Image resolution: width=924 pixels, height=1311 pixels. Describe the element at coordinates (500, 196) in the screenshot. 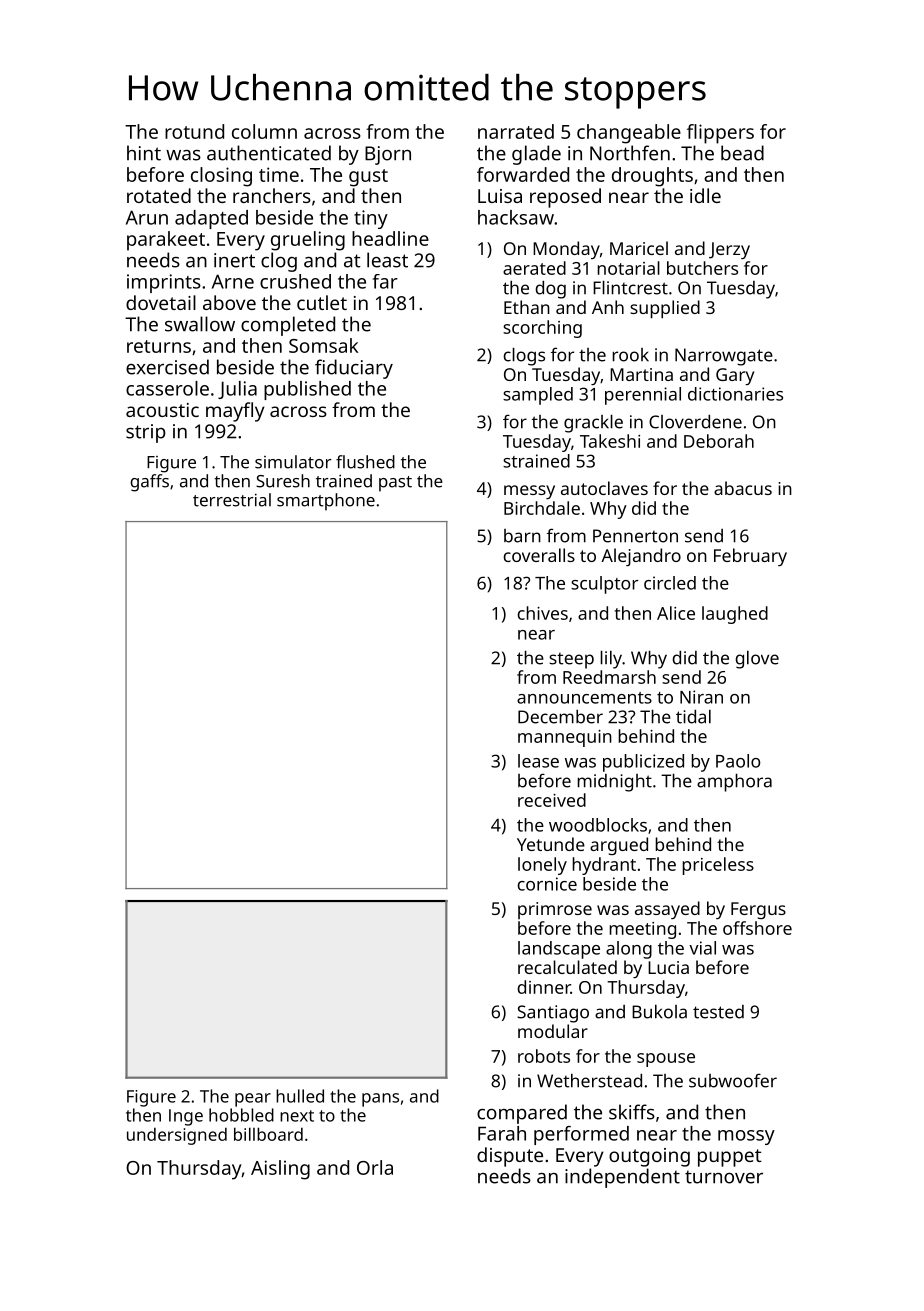

I see `Luisa` at that location.
